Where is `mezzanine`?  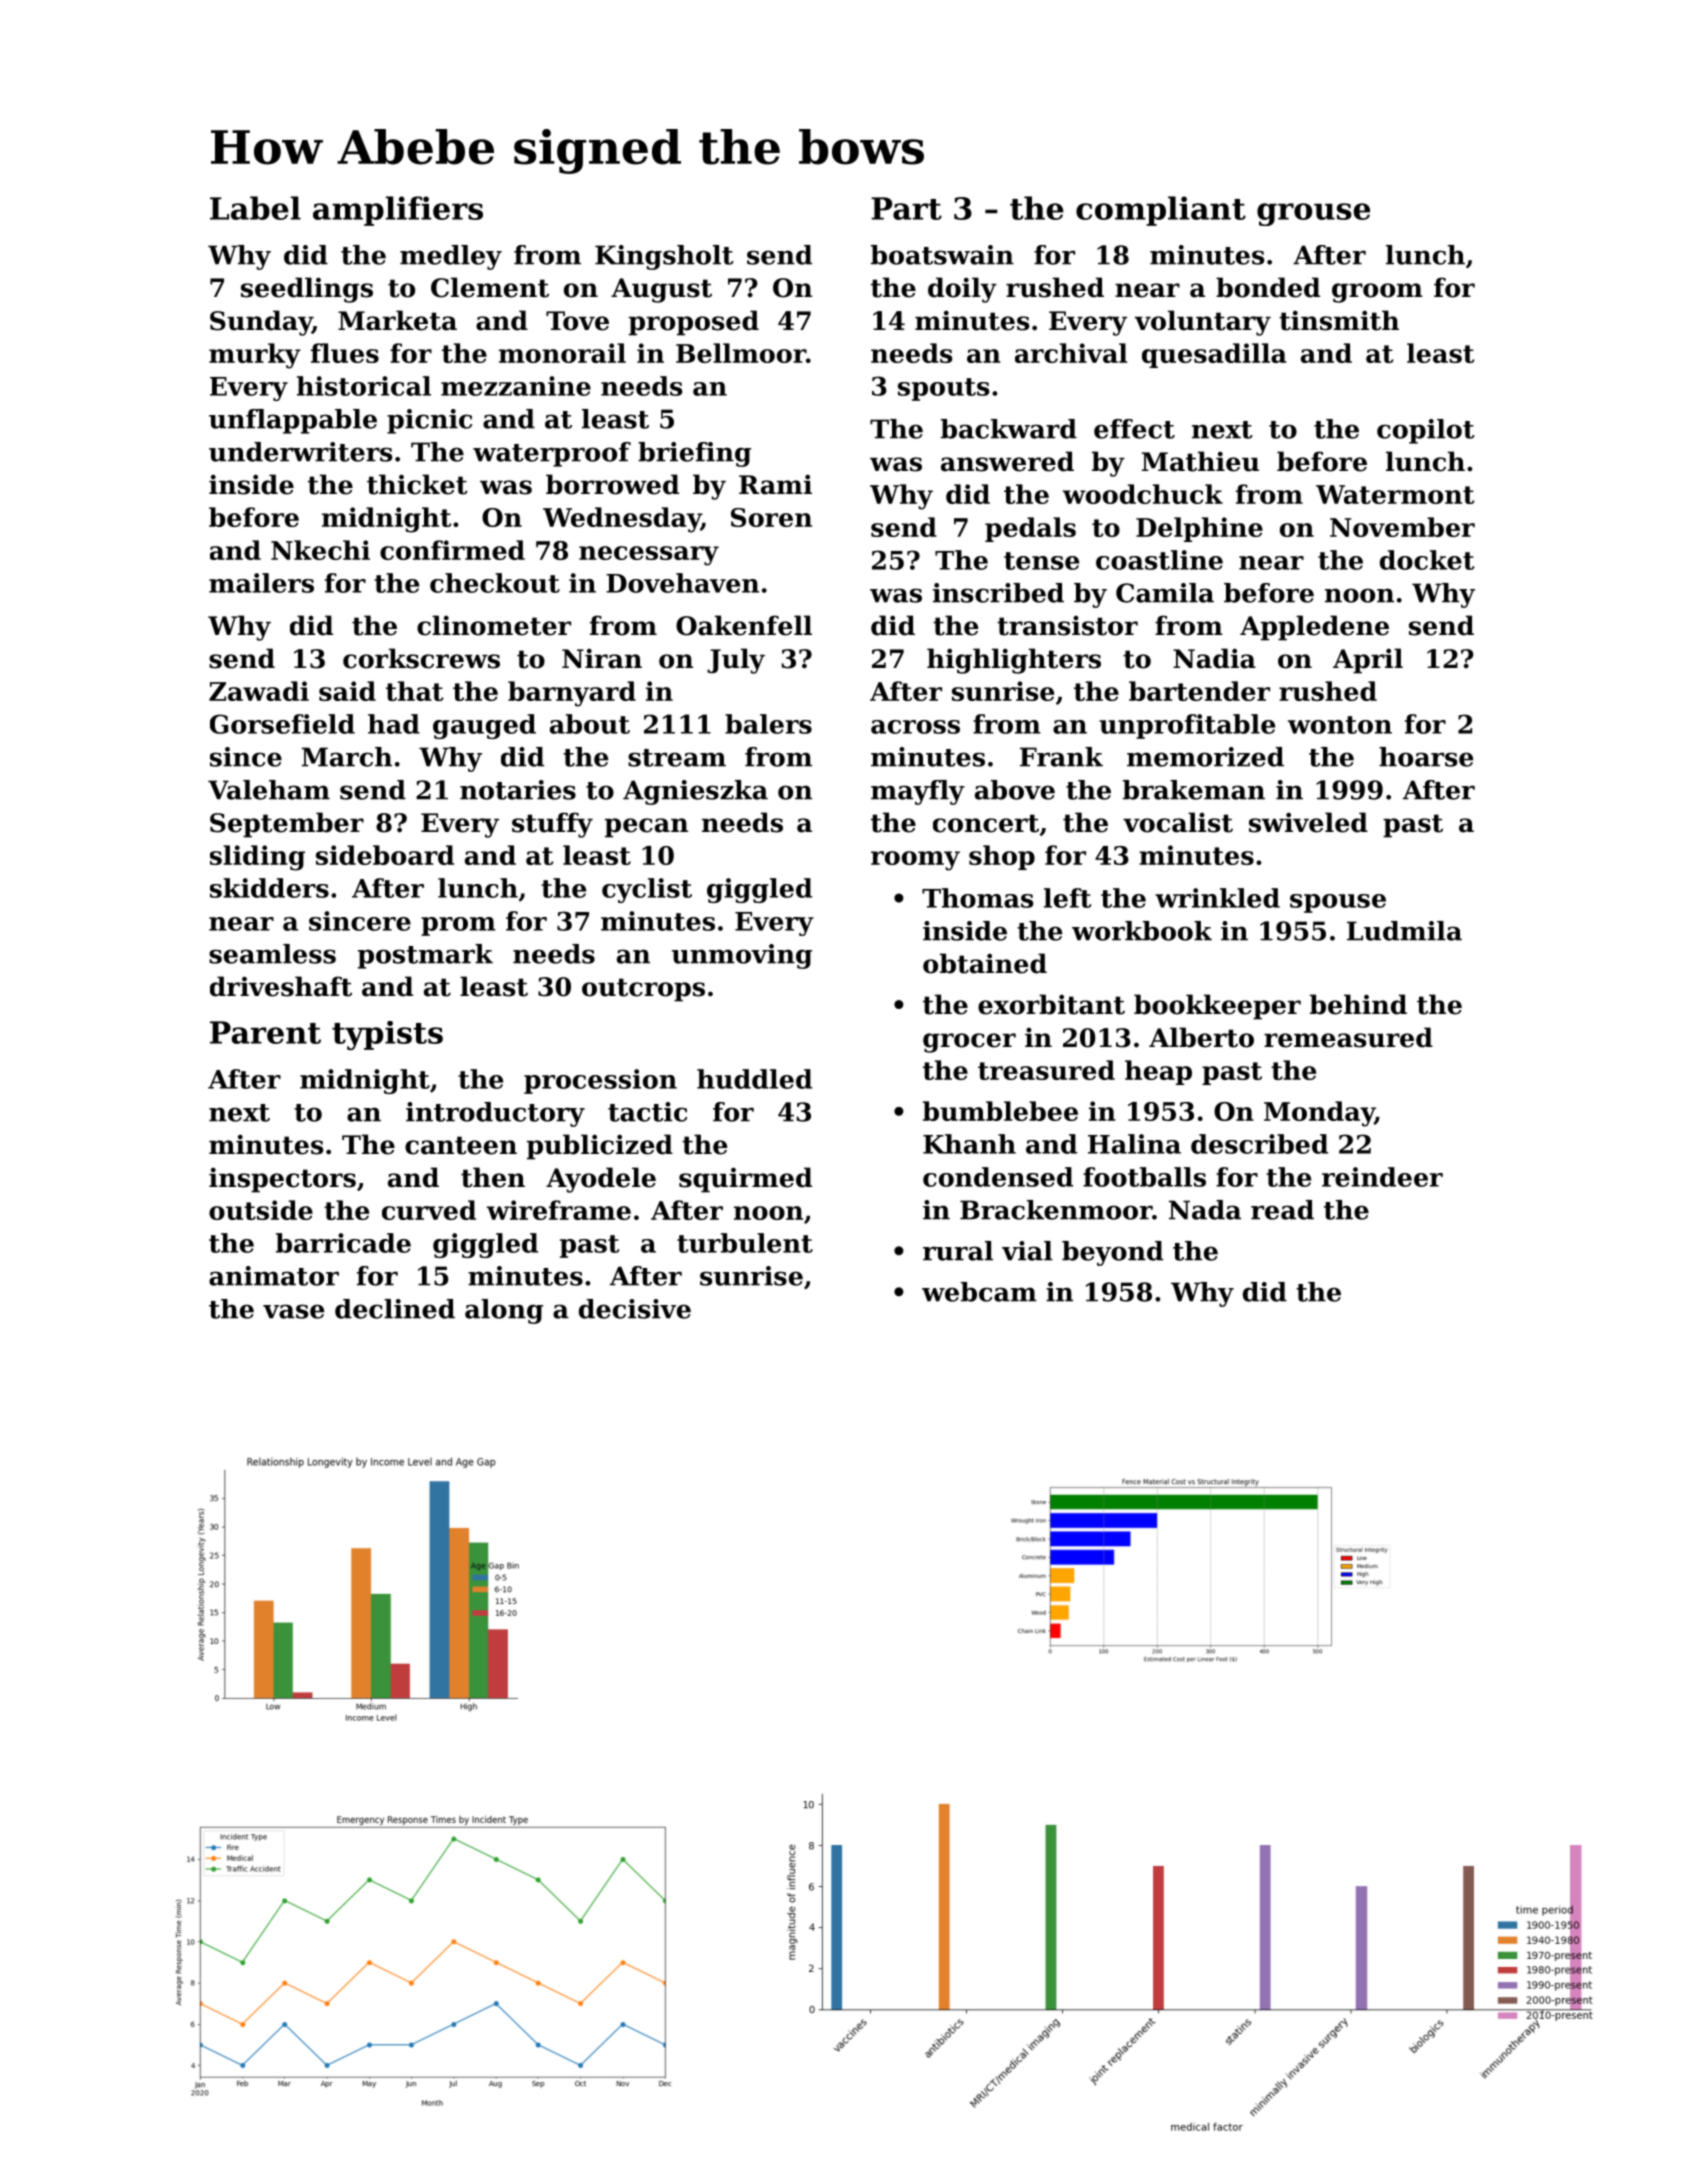 mezzanine is located at coordinates (516, 386).
